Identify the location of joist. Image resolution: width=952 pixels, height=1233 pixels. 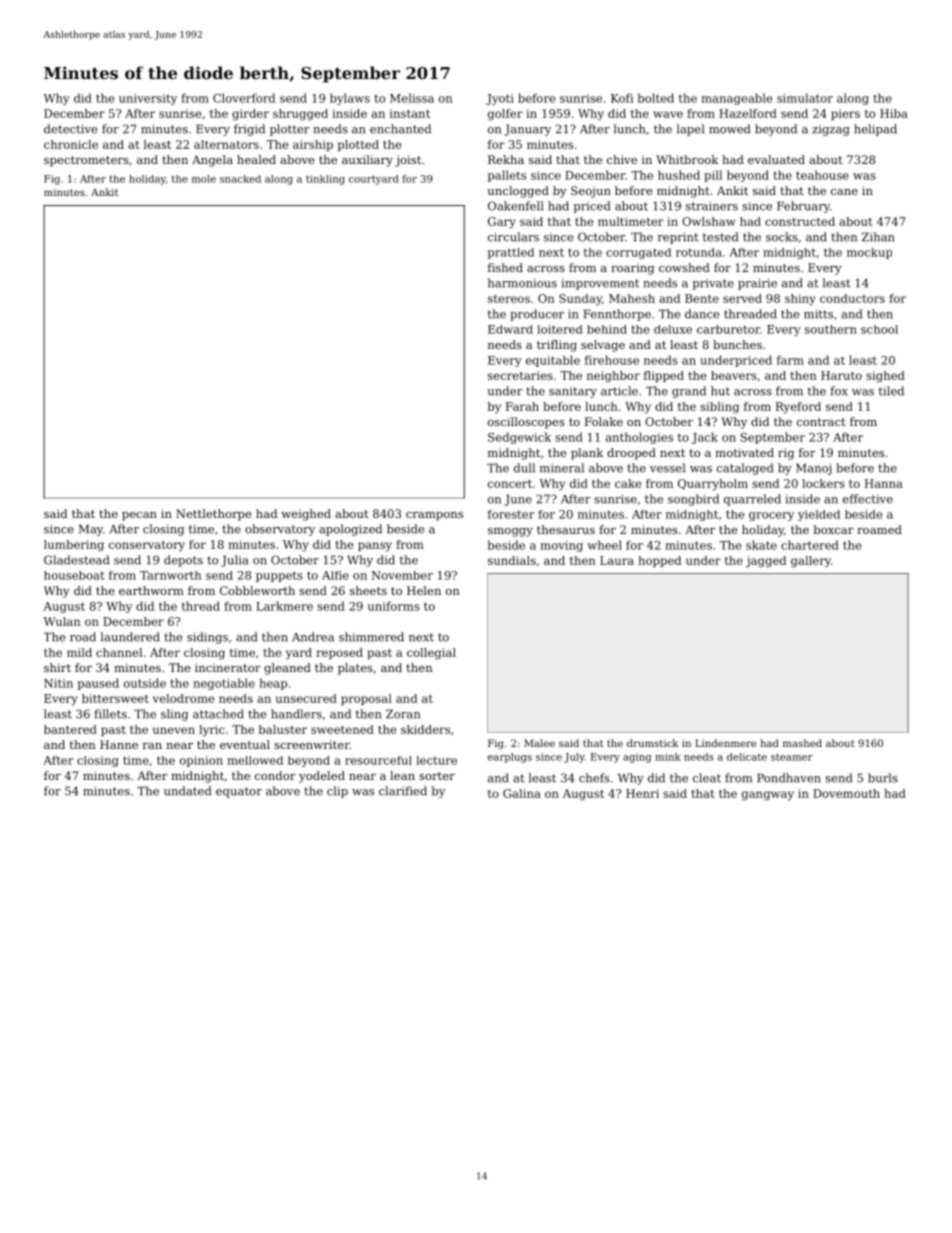
(408, 161).
